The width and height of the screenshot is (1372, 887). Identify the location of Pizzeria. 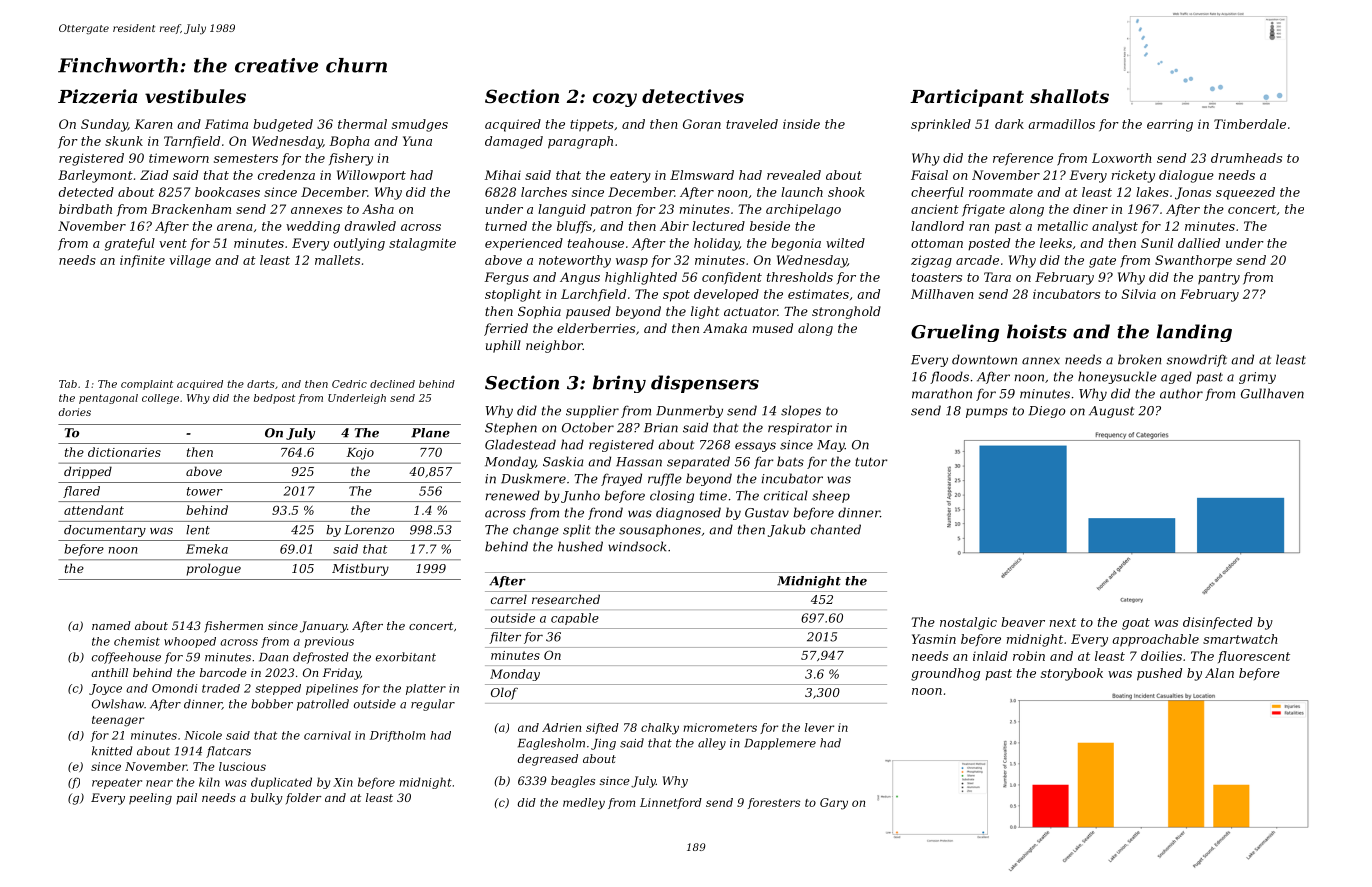
(98, 96).
